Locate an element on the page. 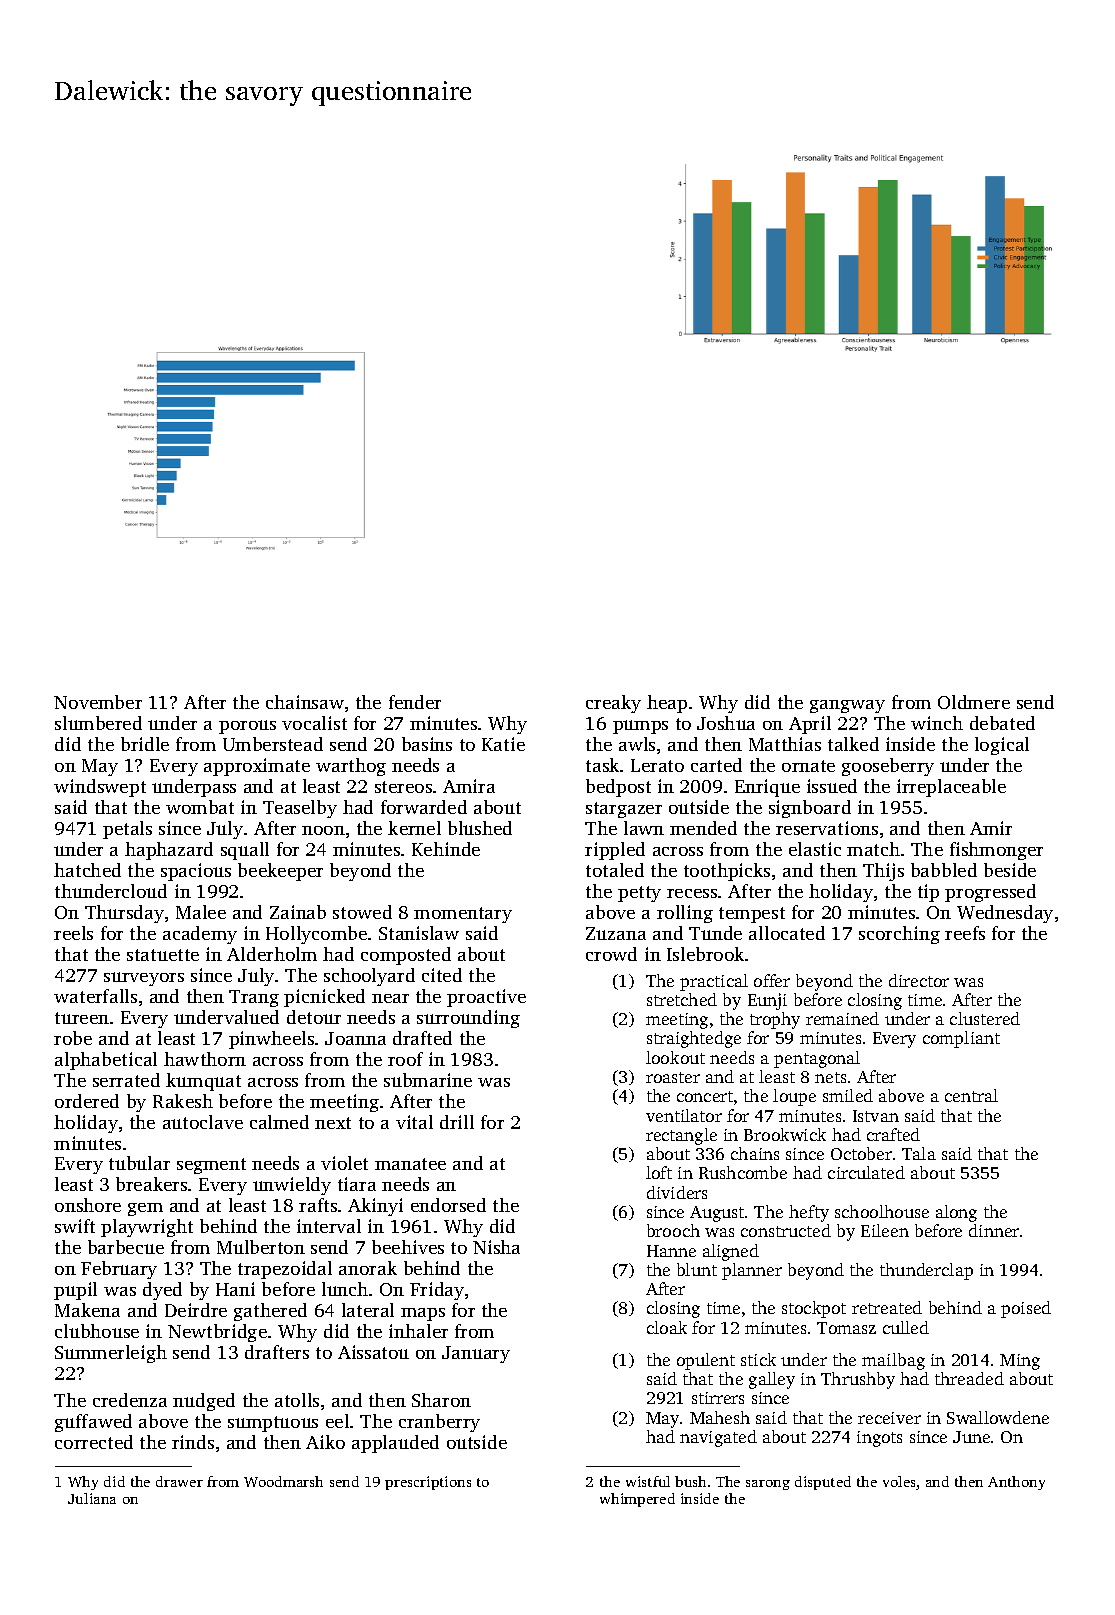  creaky is located at coordinates (613, 704).
